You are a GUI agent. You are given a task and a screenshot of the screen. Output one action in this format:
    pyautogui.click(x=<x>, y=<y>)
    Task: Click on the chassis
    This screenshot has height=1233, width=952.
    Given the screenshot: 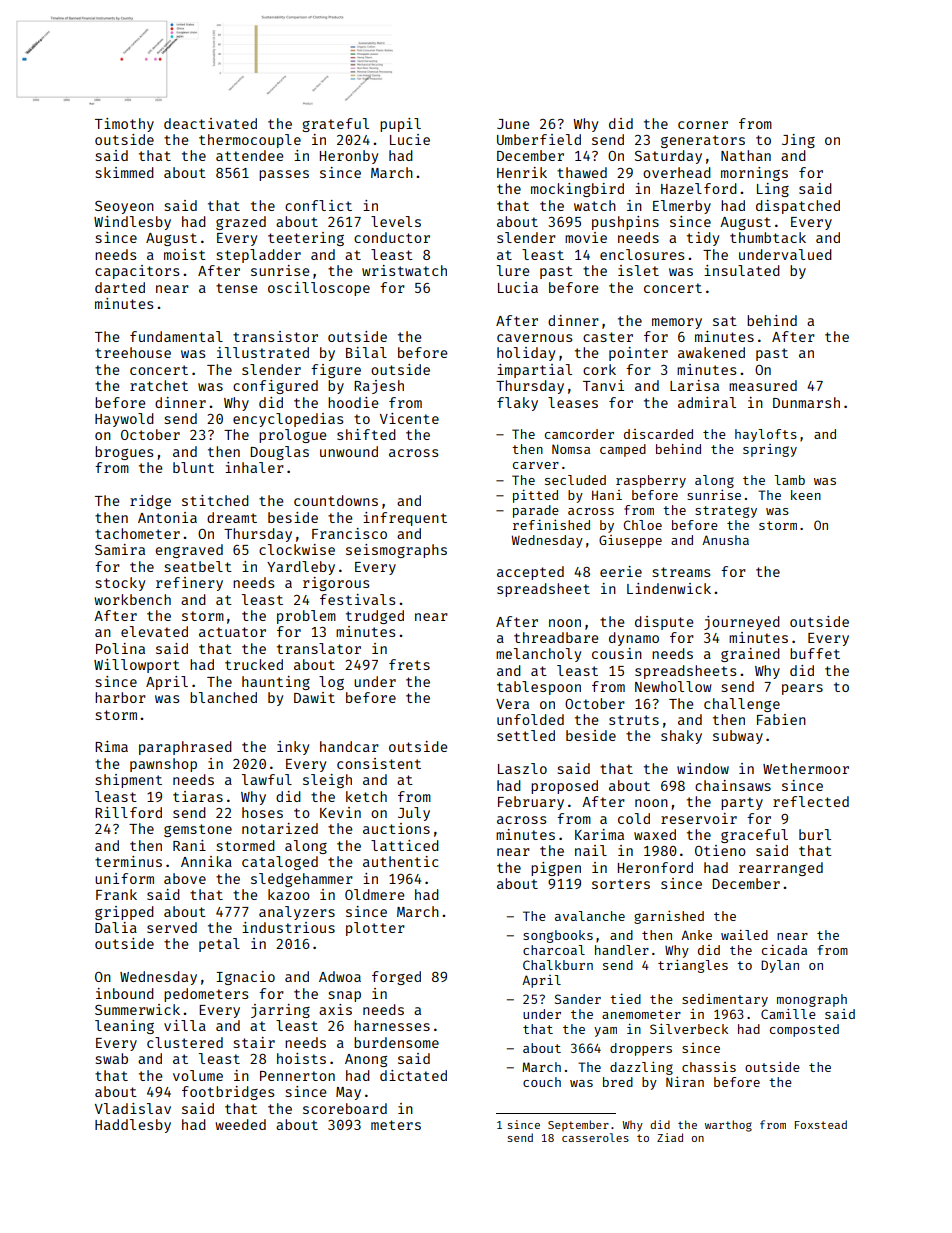 What is the action you would take?
    pyautogui.click(x=709, y=1067)
